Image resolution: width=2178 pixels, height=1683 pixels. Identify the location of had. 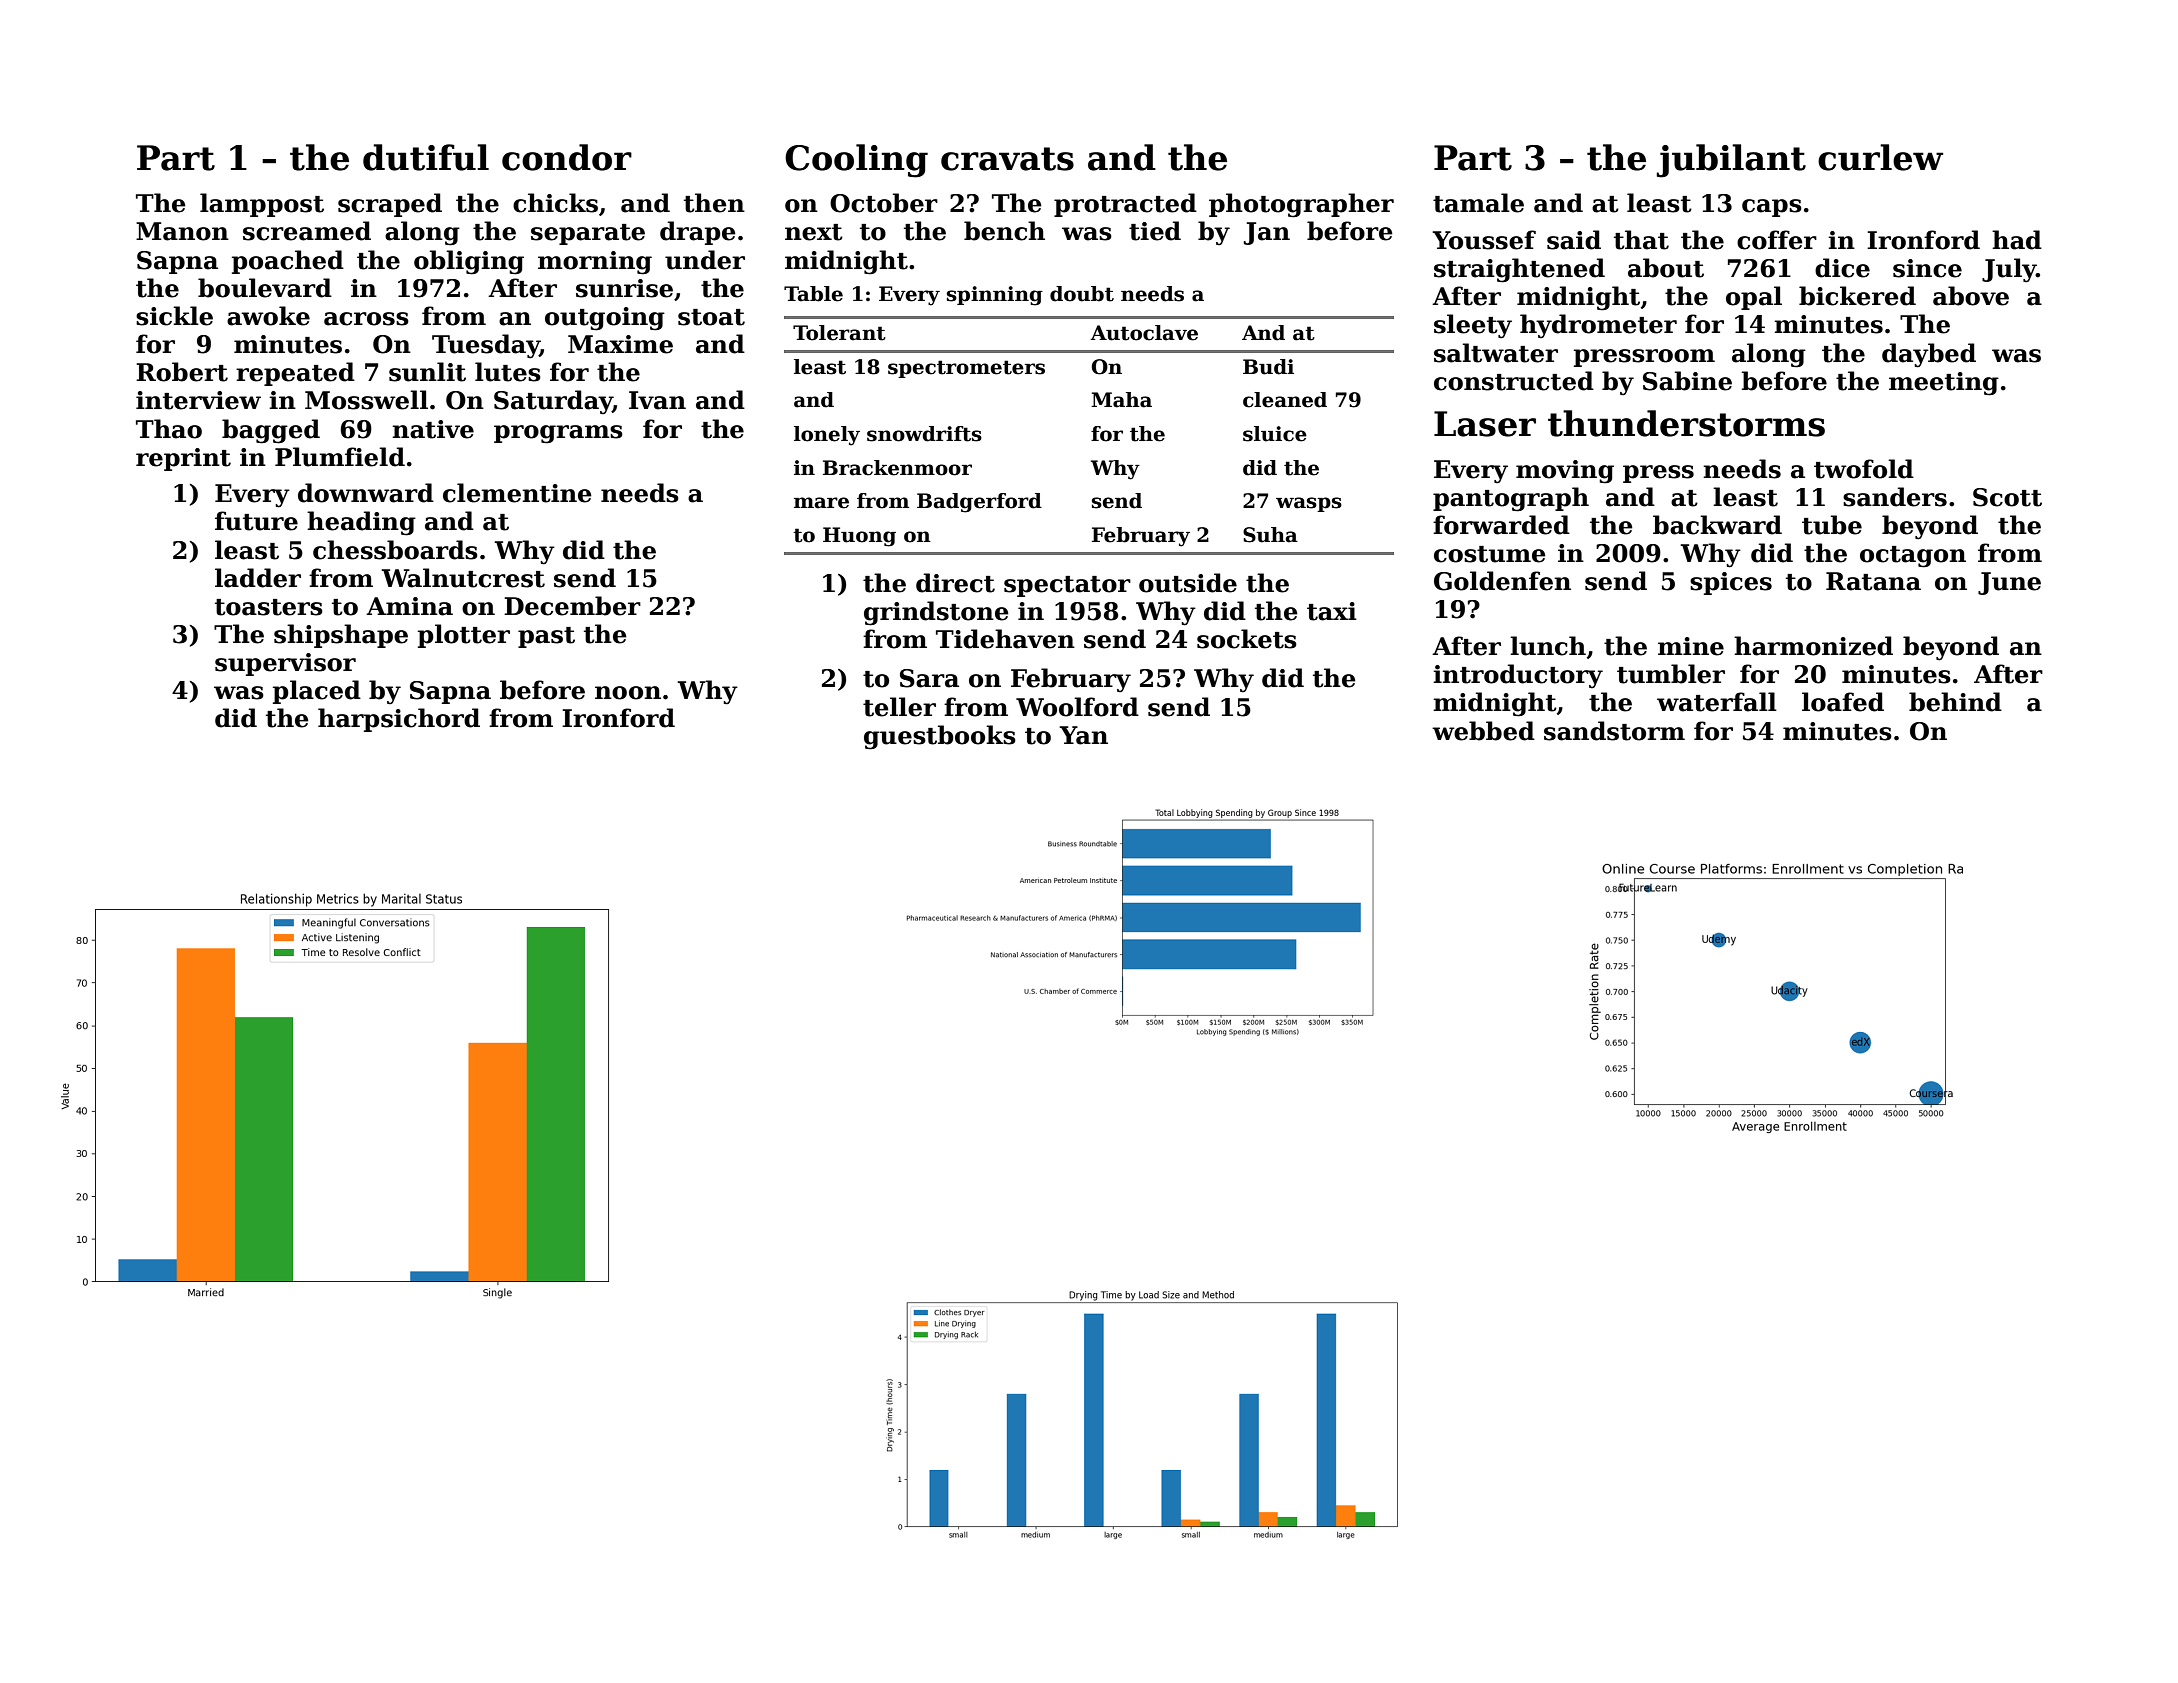
(2017, 240).
